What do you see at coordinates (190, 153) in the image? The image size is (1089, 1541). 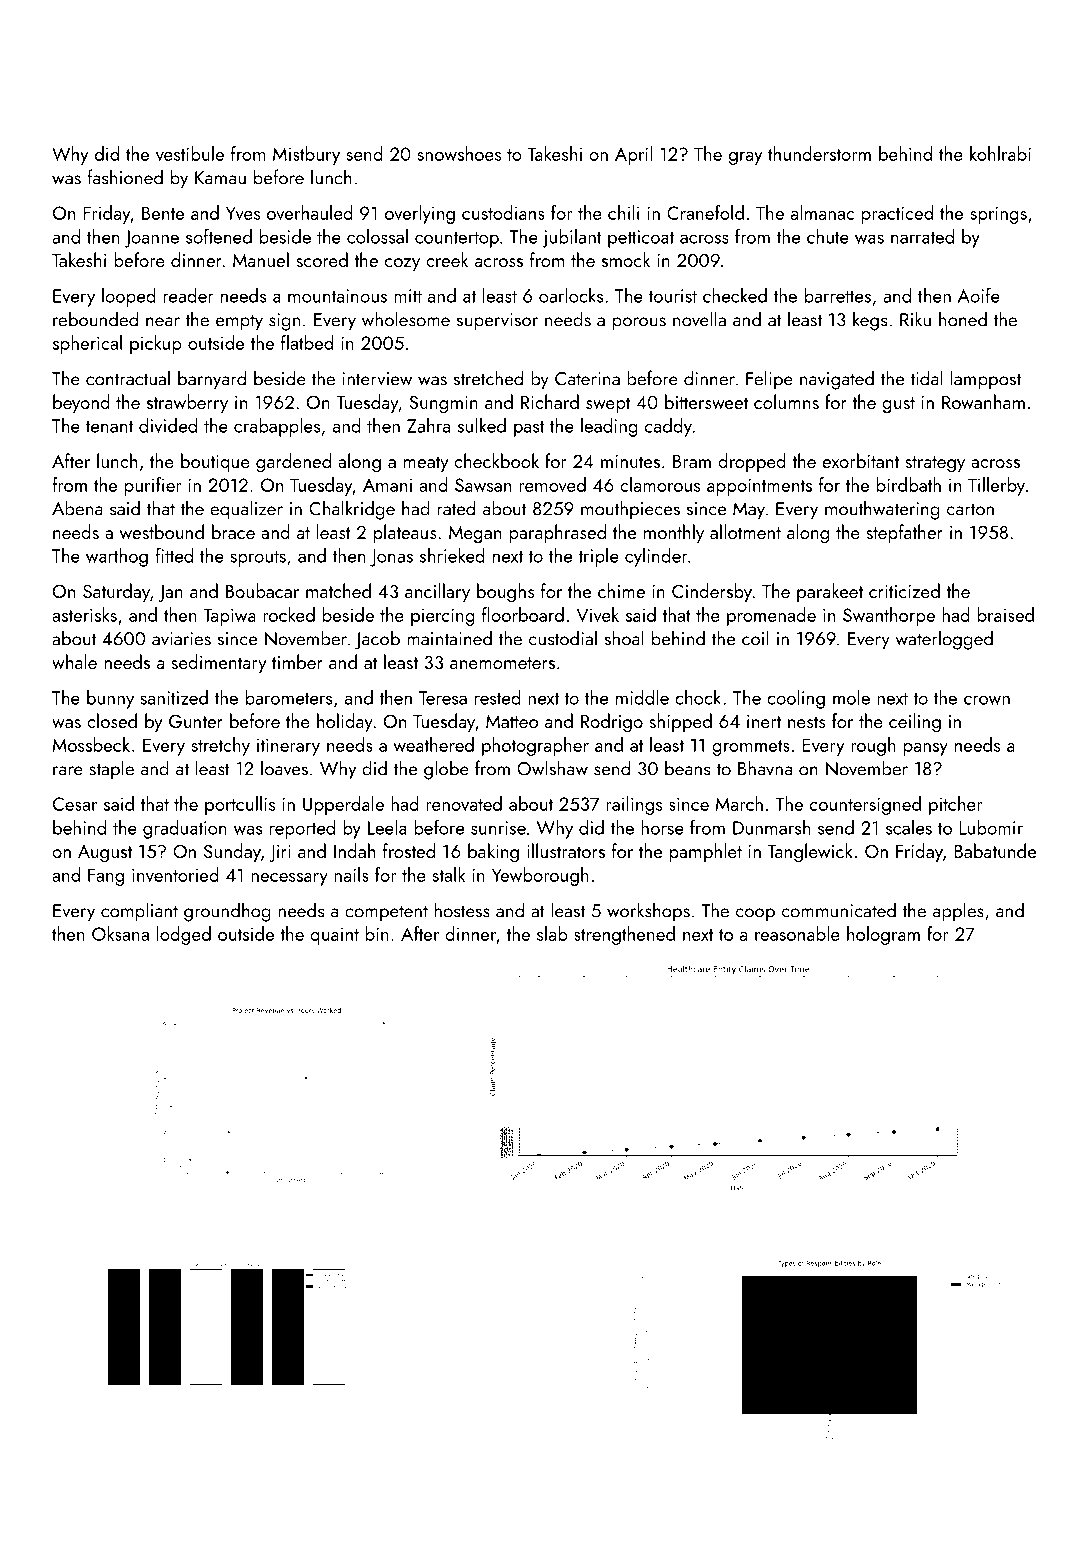 I see `vestibule` at bounding box center [190, 153].
